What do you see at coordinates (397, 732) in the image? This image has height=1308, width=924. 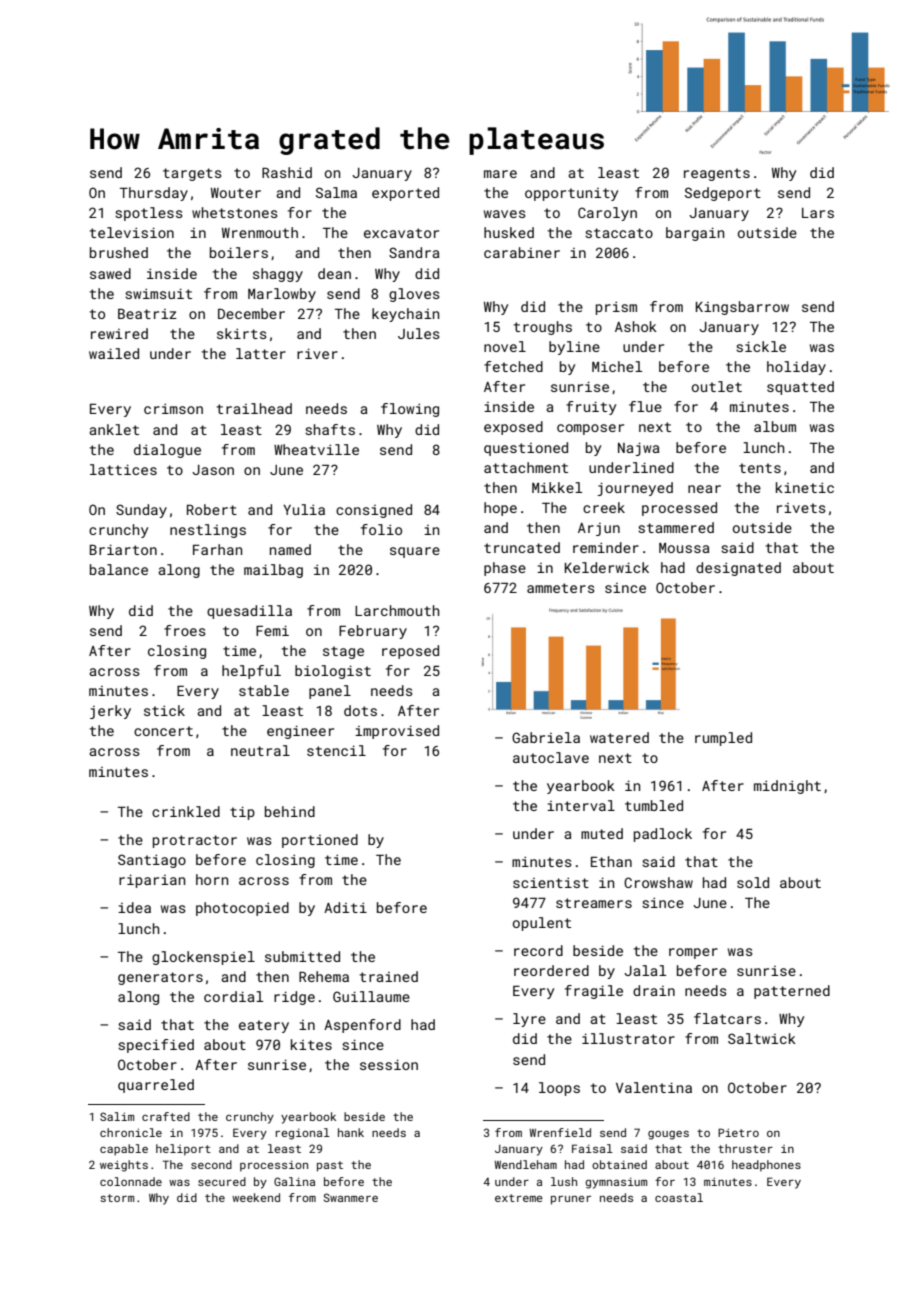 I see `improvised` at bounding box center [397, 732].
